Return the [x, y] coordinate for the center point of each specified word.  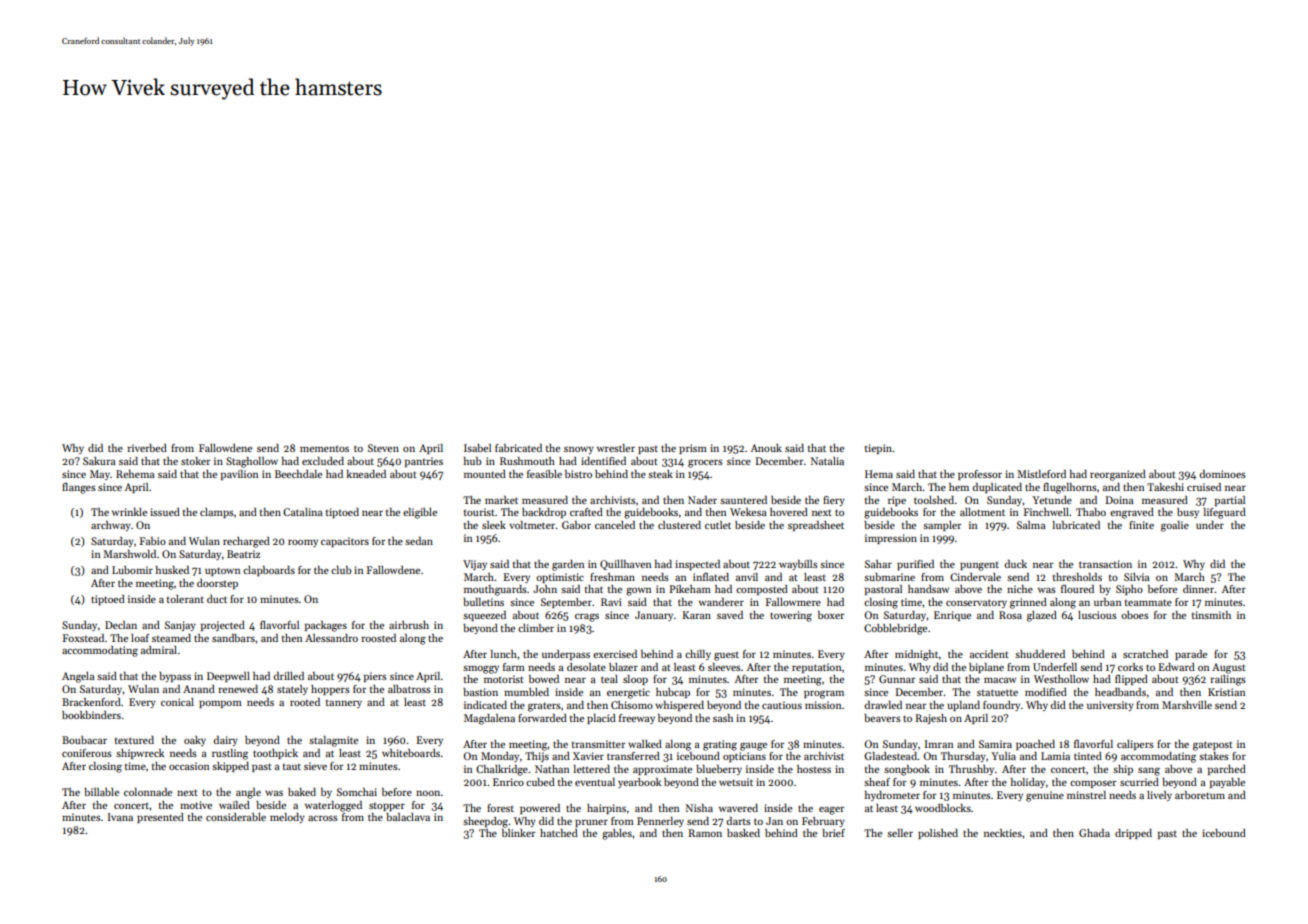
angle [248, 793]
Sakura [99, 461]
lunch [504, 654]
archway [111, 526]
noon [428, 793]
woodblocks [943, 808]
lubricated [1076, 525]
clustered [679, 525]
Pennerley [660, 822]
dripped [1133, 834]
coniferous [87, 753]
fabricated [518, 448]
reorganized [1118, 475]
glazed [1042, 616]
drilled [289, 676]
